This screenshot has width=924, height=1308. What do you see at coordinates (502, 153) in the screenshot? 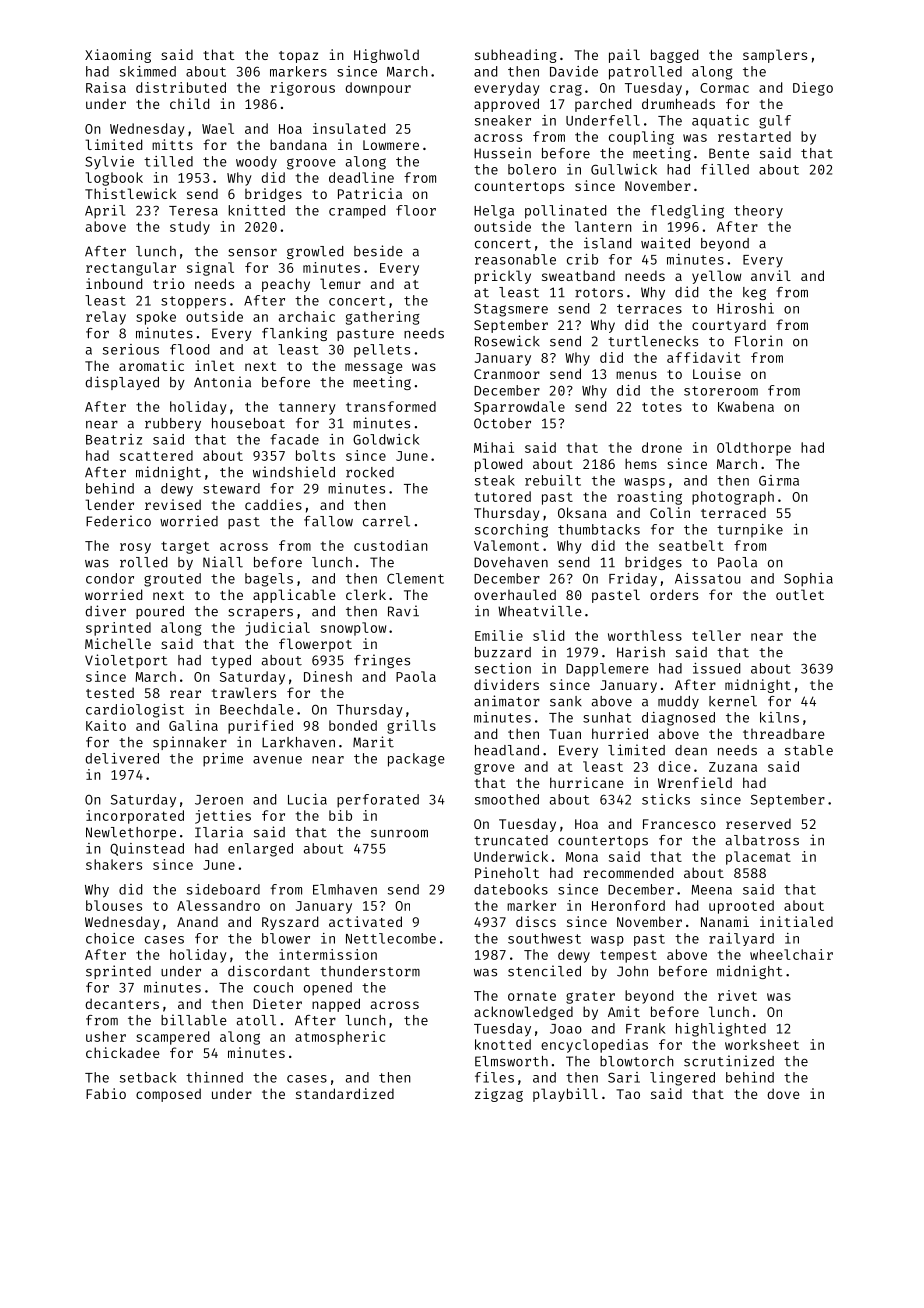
I see `Hussein` at bounding box center [502, 153].
